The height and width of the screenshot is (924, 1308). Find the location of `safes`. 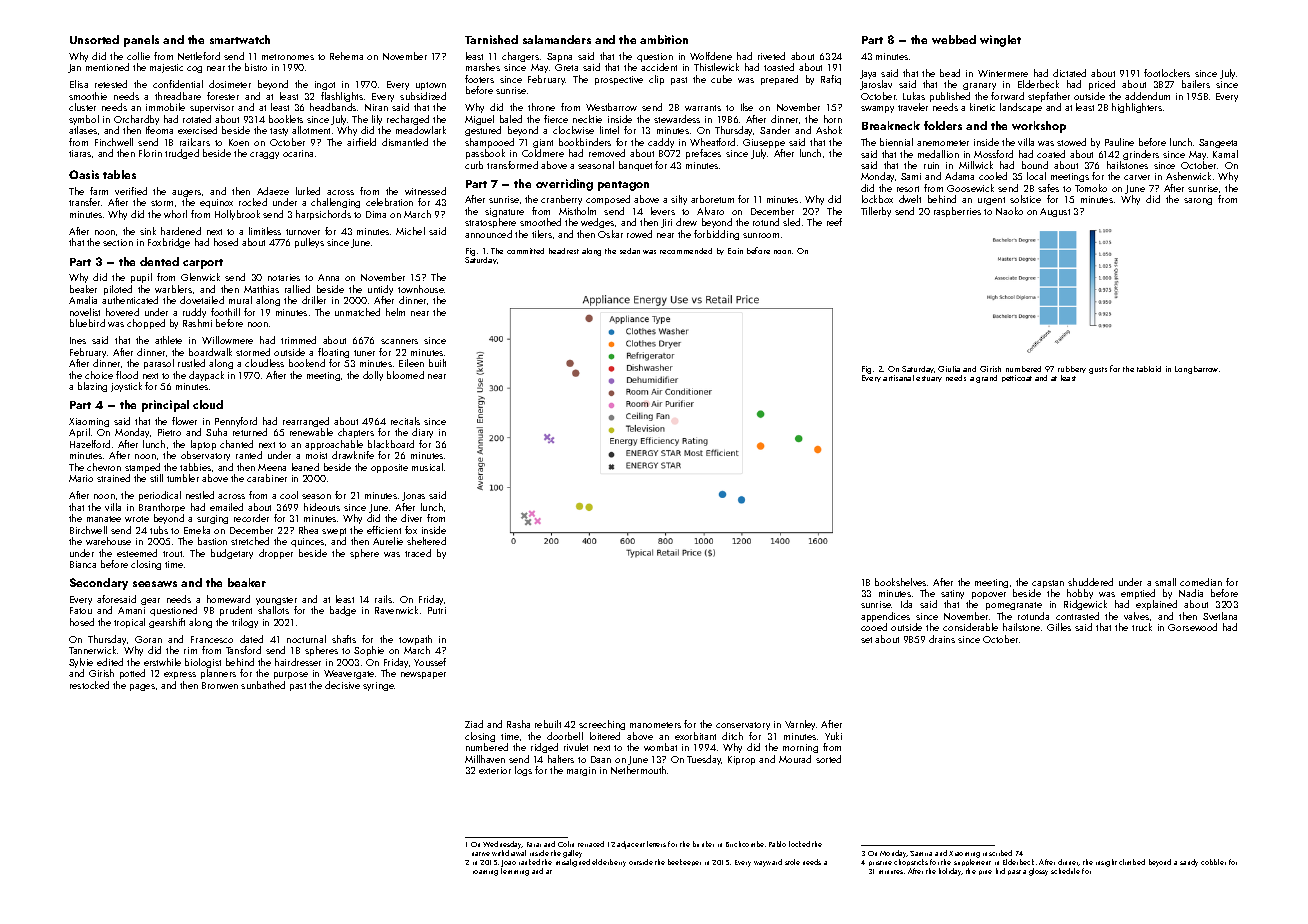

safes is located at coordinates (1048, 188).
